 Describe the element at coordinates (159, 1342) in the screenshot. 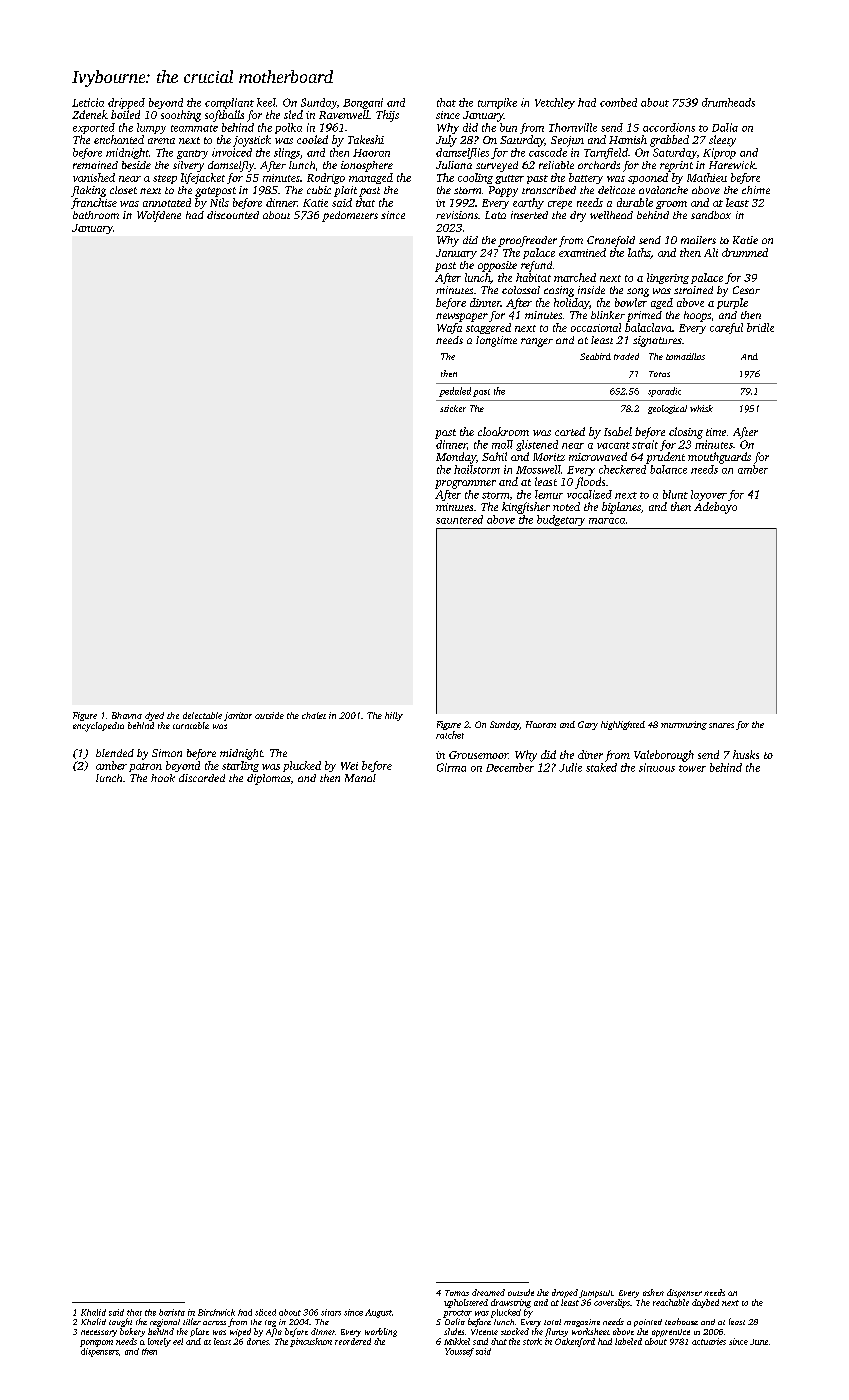

I see `lonely` at that location.
